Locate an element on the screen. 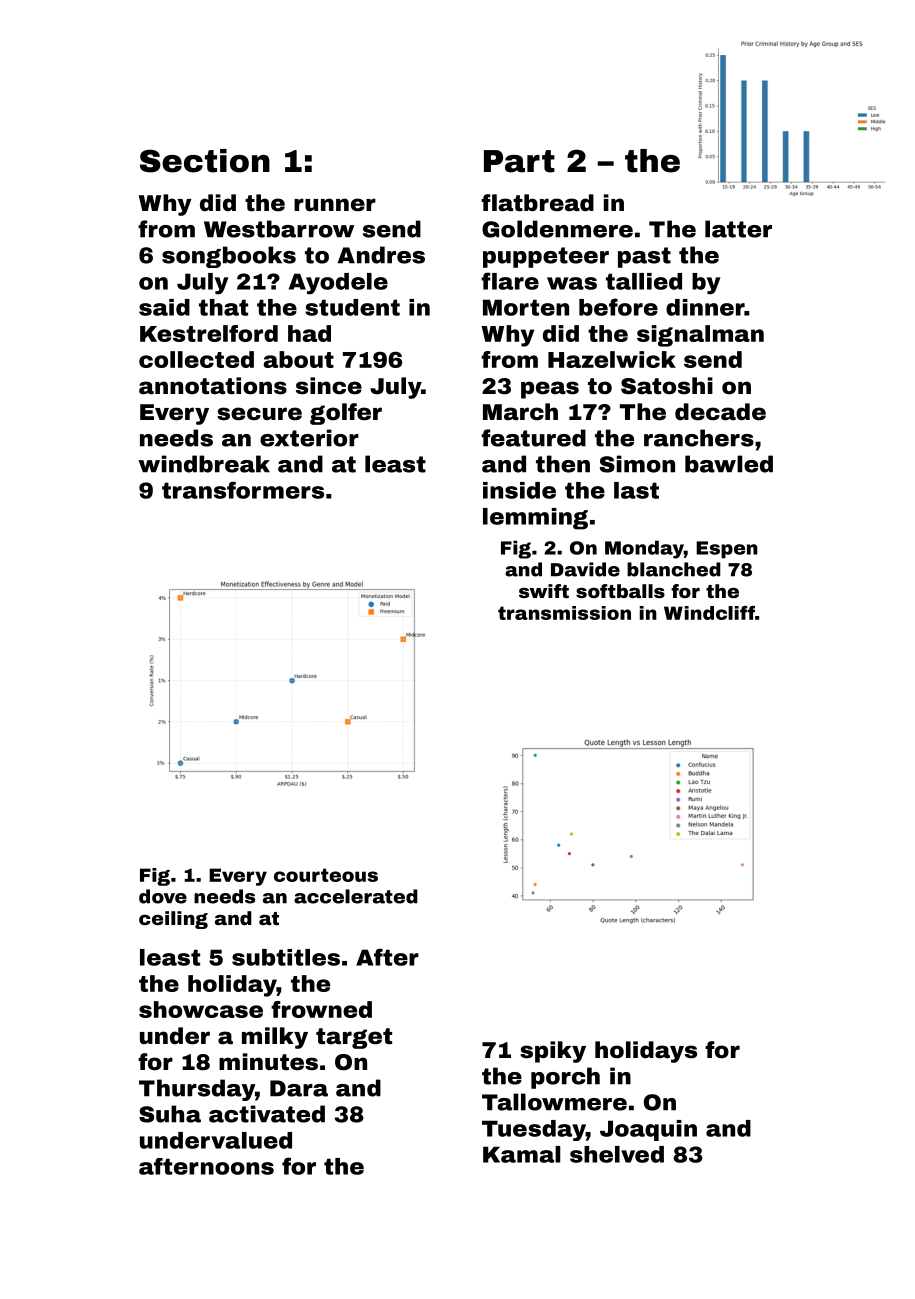  flare is located at coordinates (510, 281).
